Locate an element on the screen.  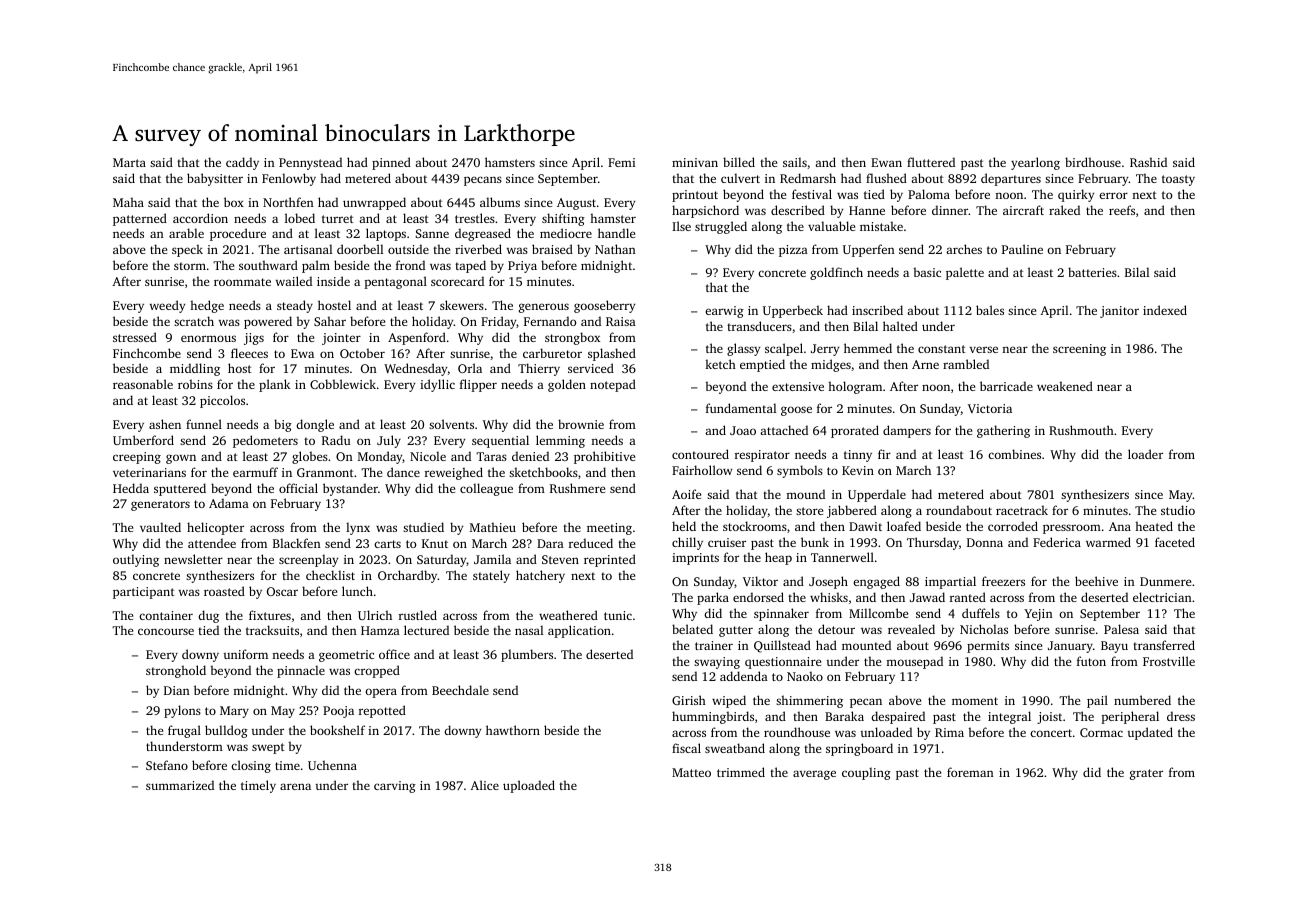
Oscar is located at coordinates (282, 591).
